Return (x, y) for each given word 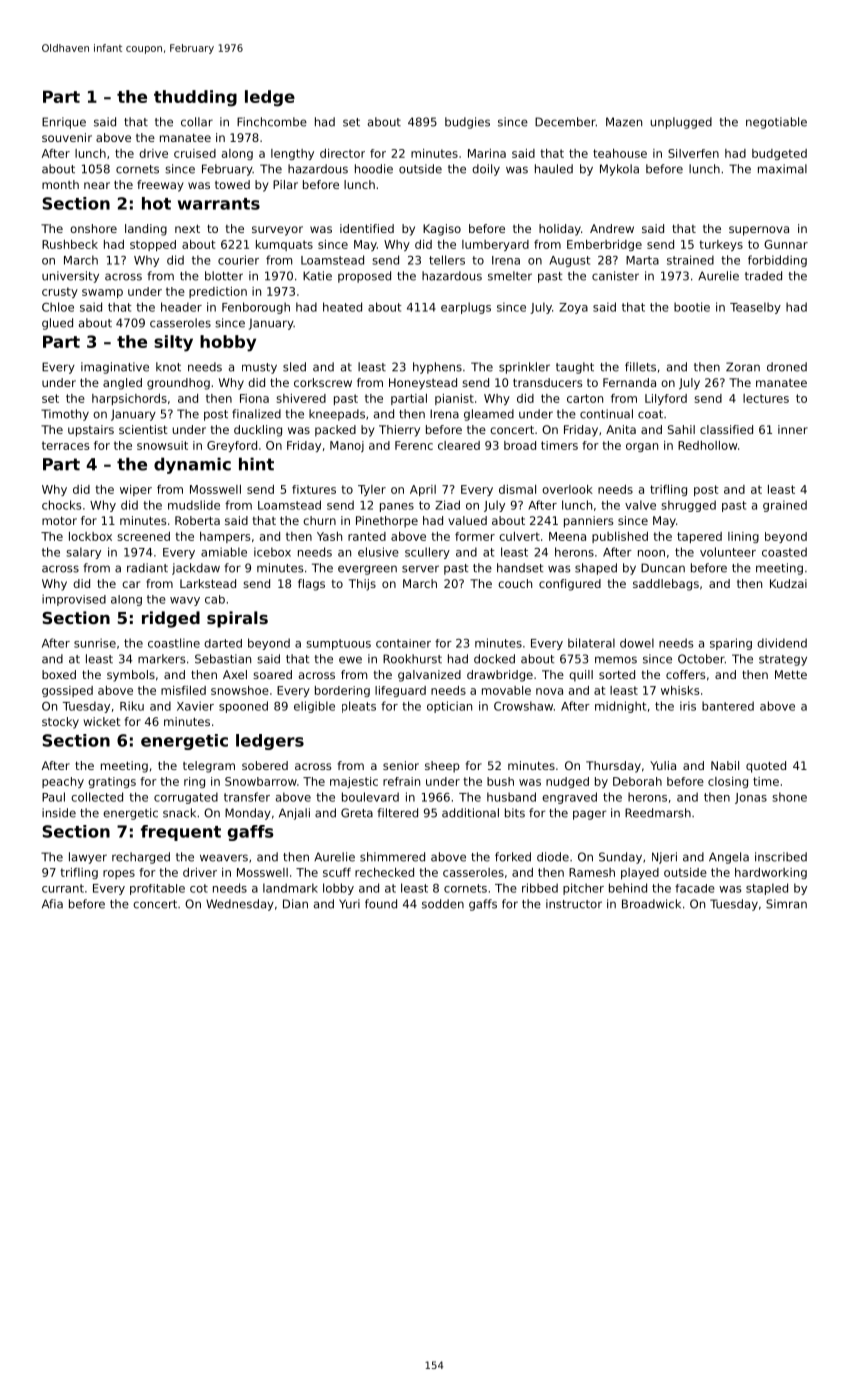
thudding (195, 98)
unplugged (681, 123)
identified (367, 228)
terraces (65, 445)
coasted (784, 552)
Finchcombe (272, 122)
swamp (102, 293)
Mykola (619, 170)
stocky (60, 723)
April (423, 490)
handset (520, 568)
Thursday (613, 767)
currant (63, 888)
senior (401, 765)
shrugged (688, 506)
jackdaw (196, 569)
